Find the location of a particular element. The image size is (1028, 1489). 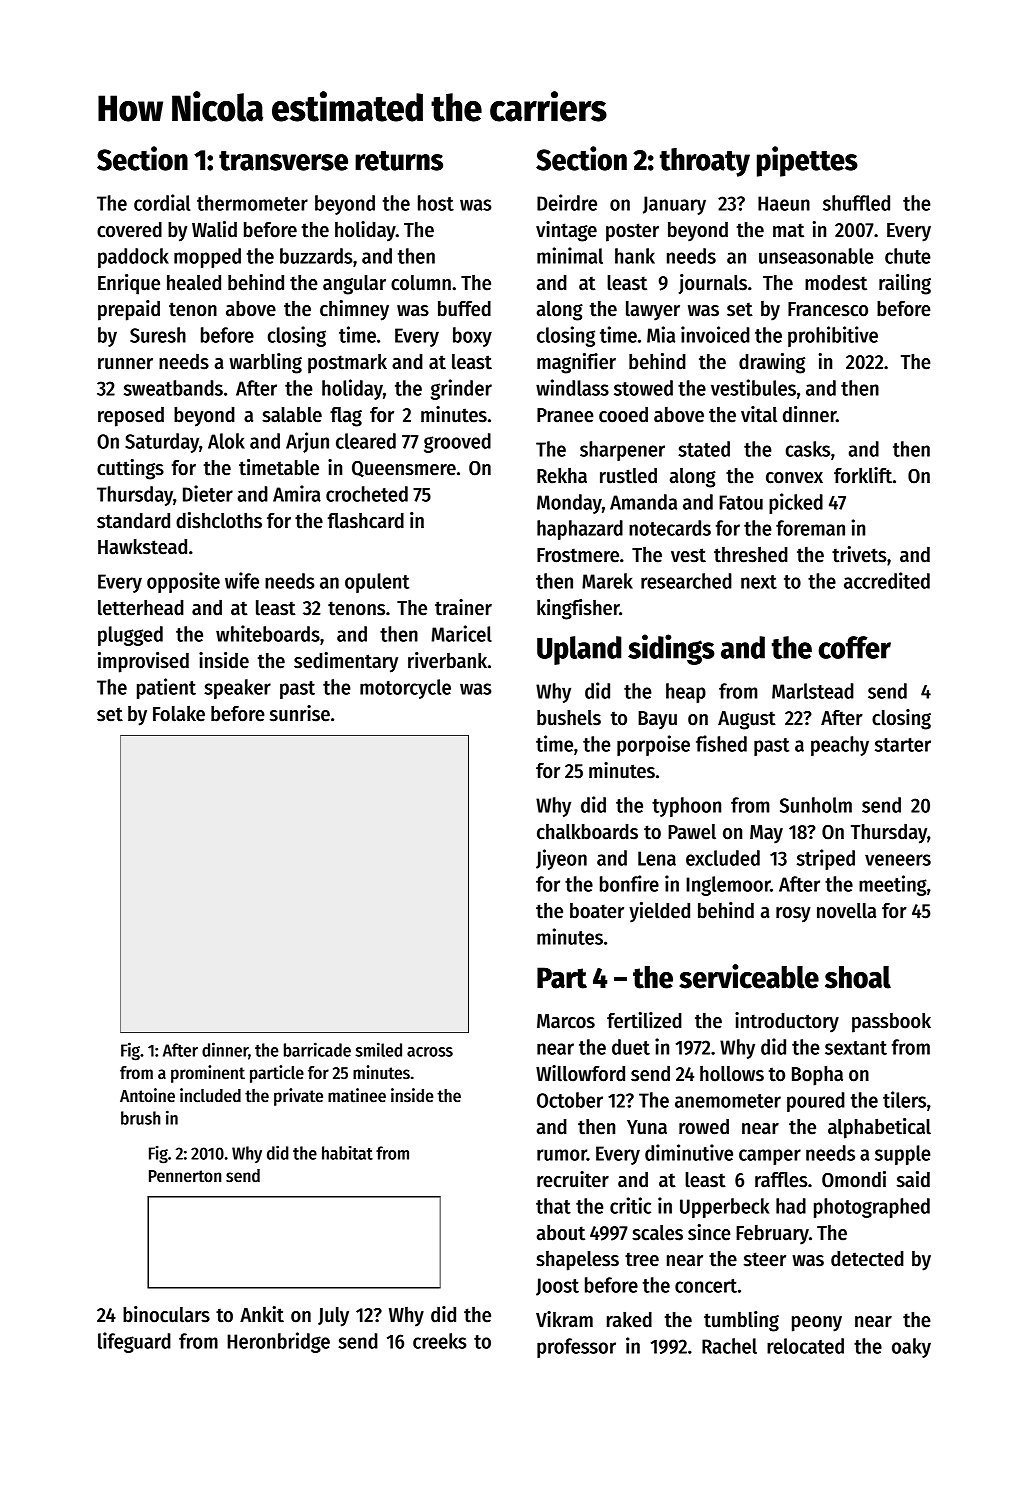

pipettes is located at coordinates (807, 161).
